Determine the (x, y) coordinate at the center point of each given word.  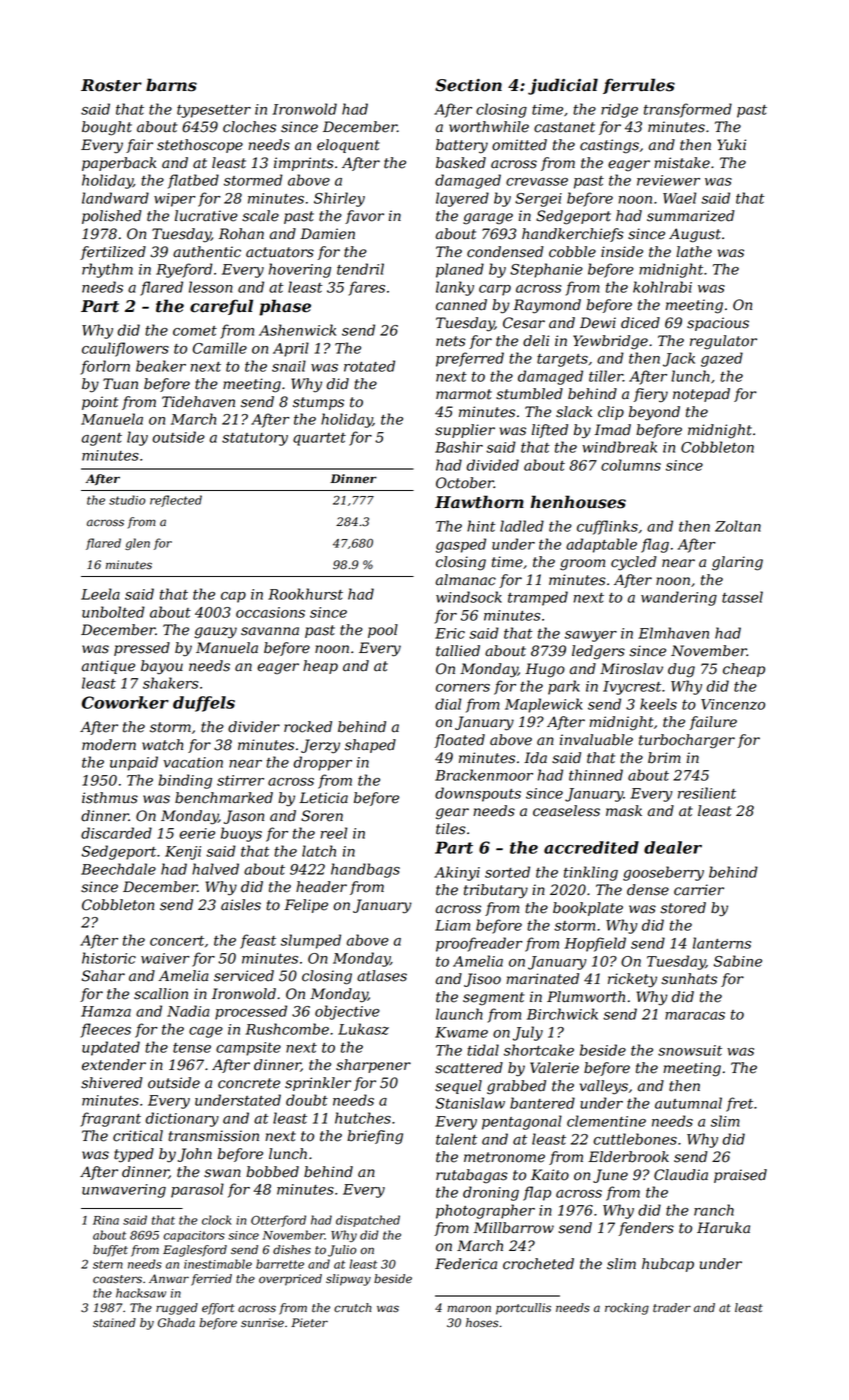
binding (185, 781)
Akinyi (457, 873)
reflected (176, 501)
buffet (110, 1251)
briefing (375, 1137)
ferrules (639, 86)
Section (468, 85)
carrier (699, 890)
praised (740, 1176)
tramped (538, 598)
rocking (627, 1309)
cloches (249, 127)
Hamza (106, 1011)
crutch (353, 1308)
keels (658, 704)
